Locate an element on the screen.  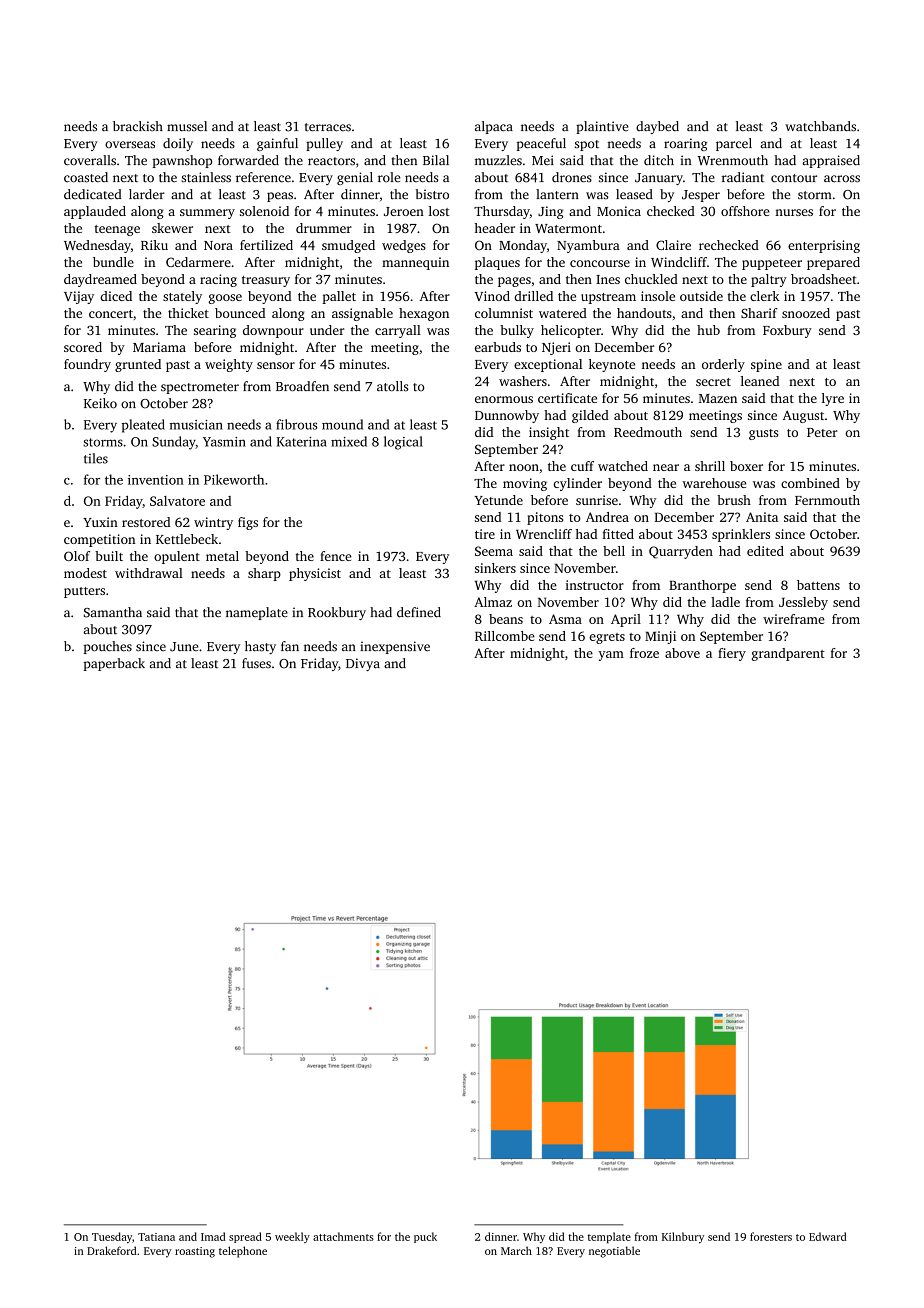
froze is located at coordinates (644, 653).
